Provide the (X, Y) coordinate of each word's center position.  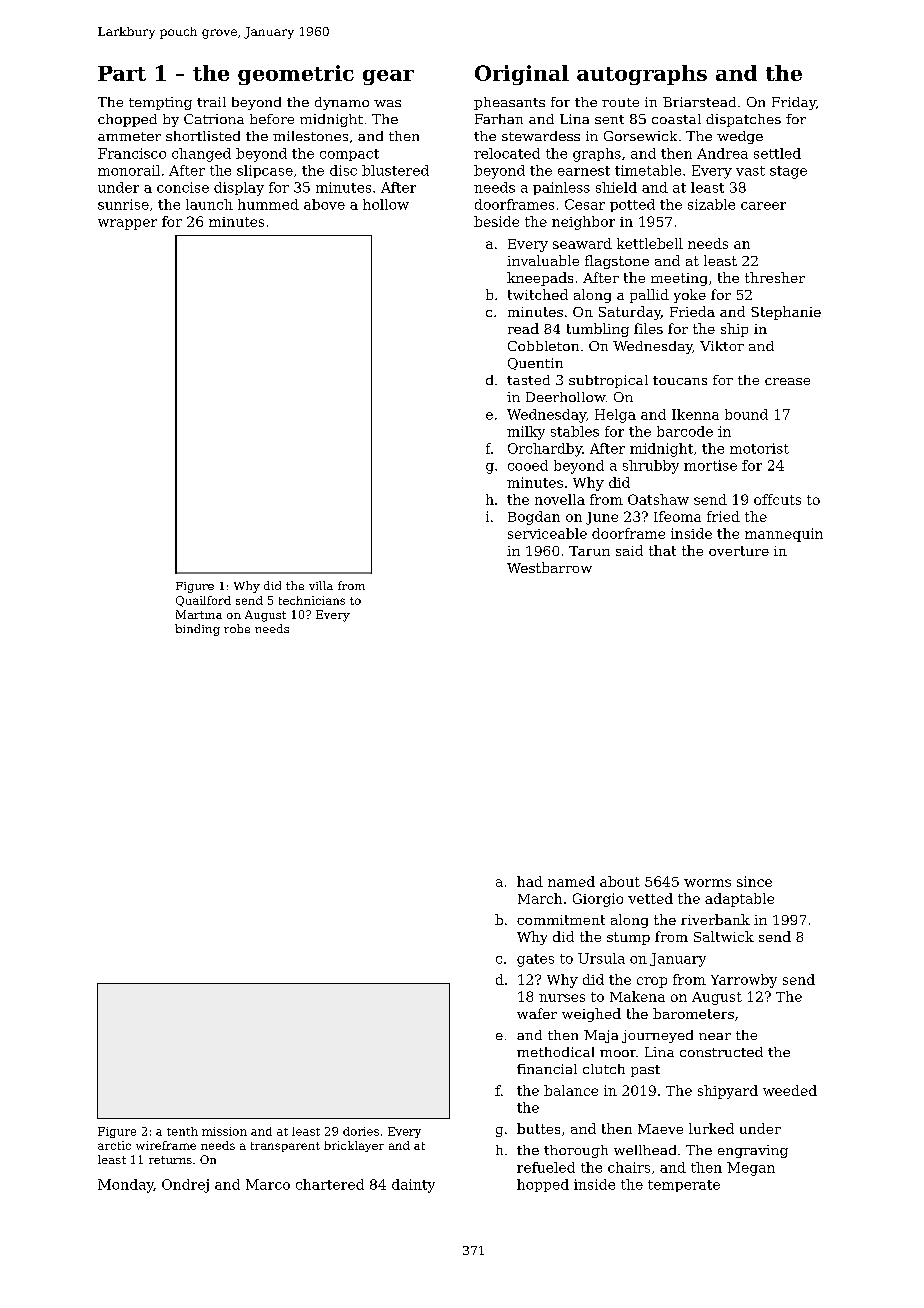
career (763, 206)
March (540, 898)
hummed (268, 204)
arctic (114, 1145)
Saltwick (724, 936)
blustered (395, 170)
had (530, 881)
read (523, 328)
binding (197, 630)
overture (739, 551)
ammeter (129, 136)
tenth (182, 1131)
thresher (775, 277)
